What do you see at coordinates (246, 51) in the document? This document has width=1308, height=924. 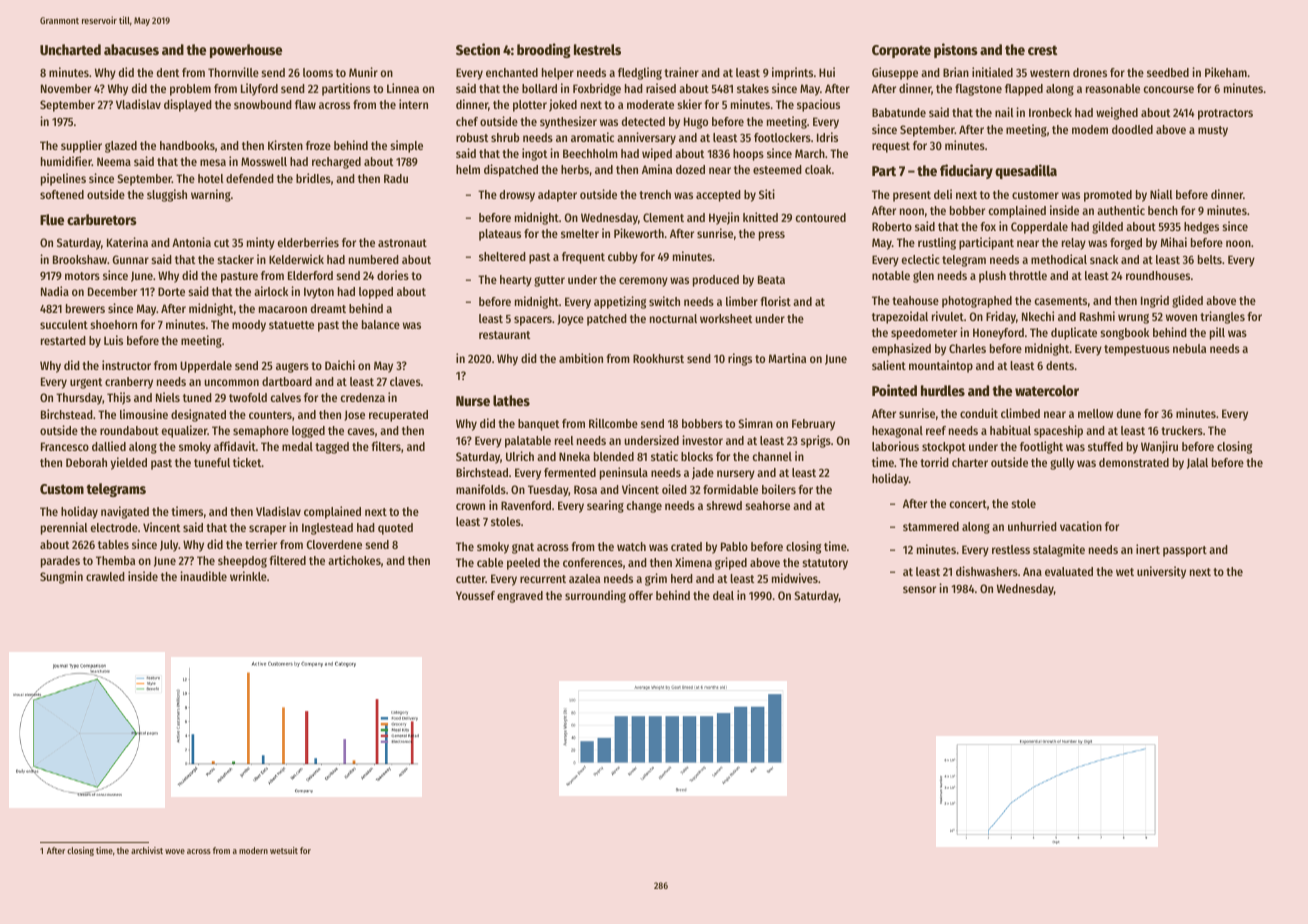 I see `powerhouse` at bounding box center [246, 51].
